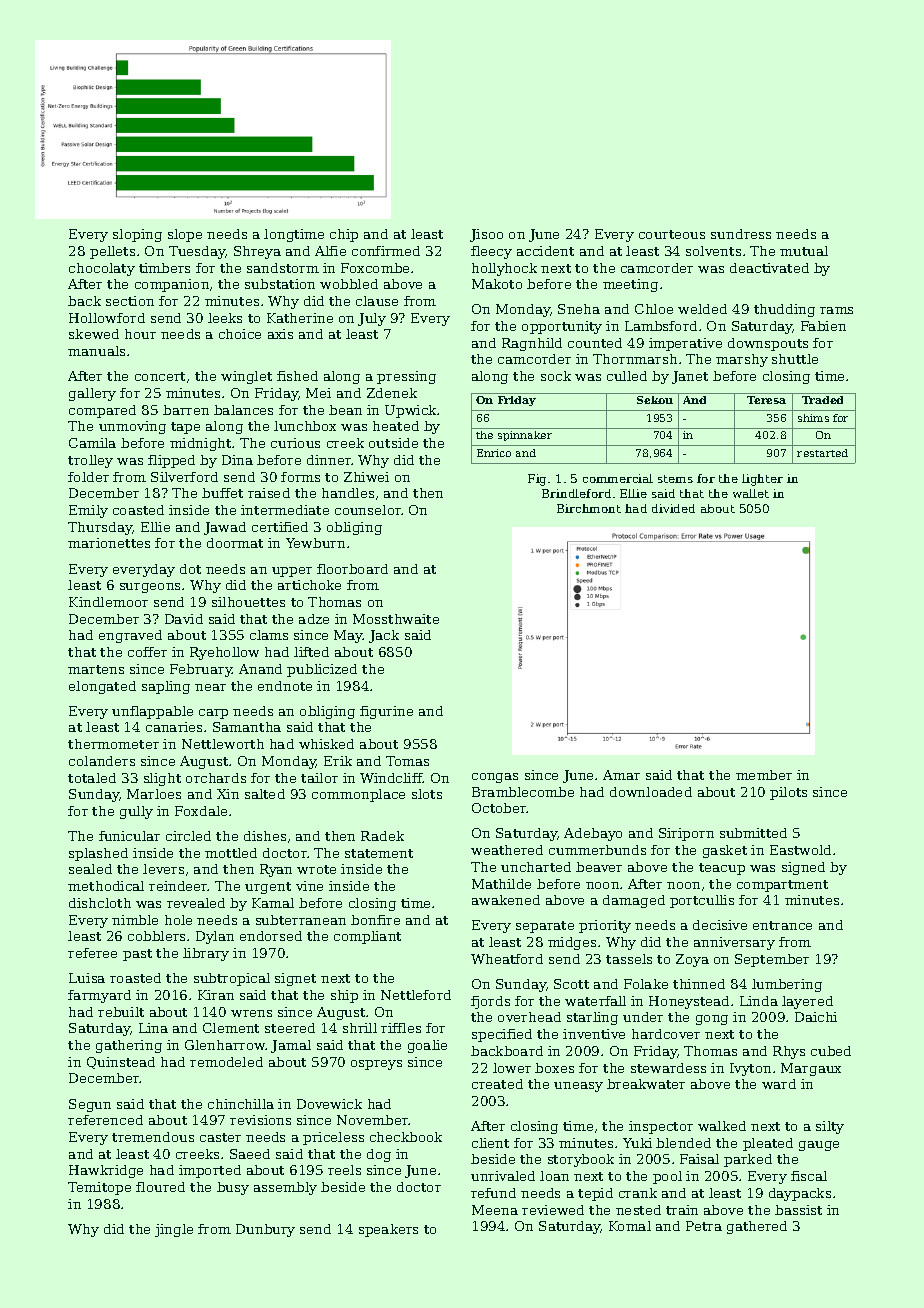 The width and height of the screenshot is (924, 1308). I want to click on Thornmarsh, so click(635, 359).
